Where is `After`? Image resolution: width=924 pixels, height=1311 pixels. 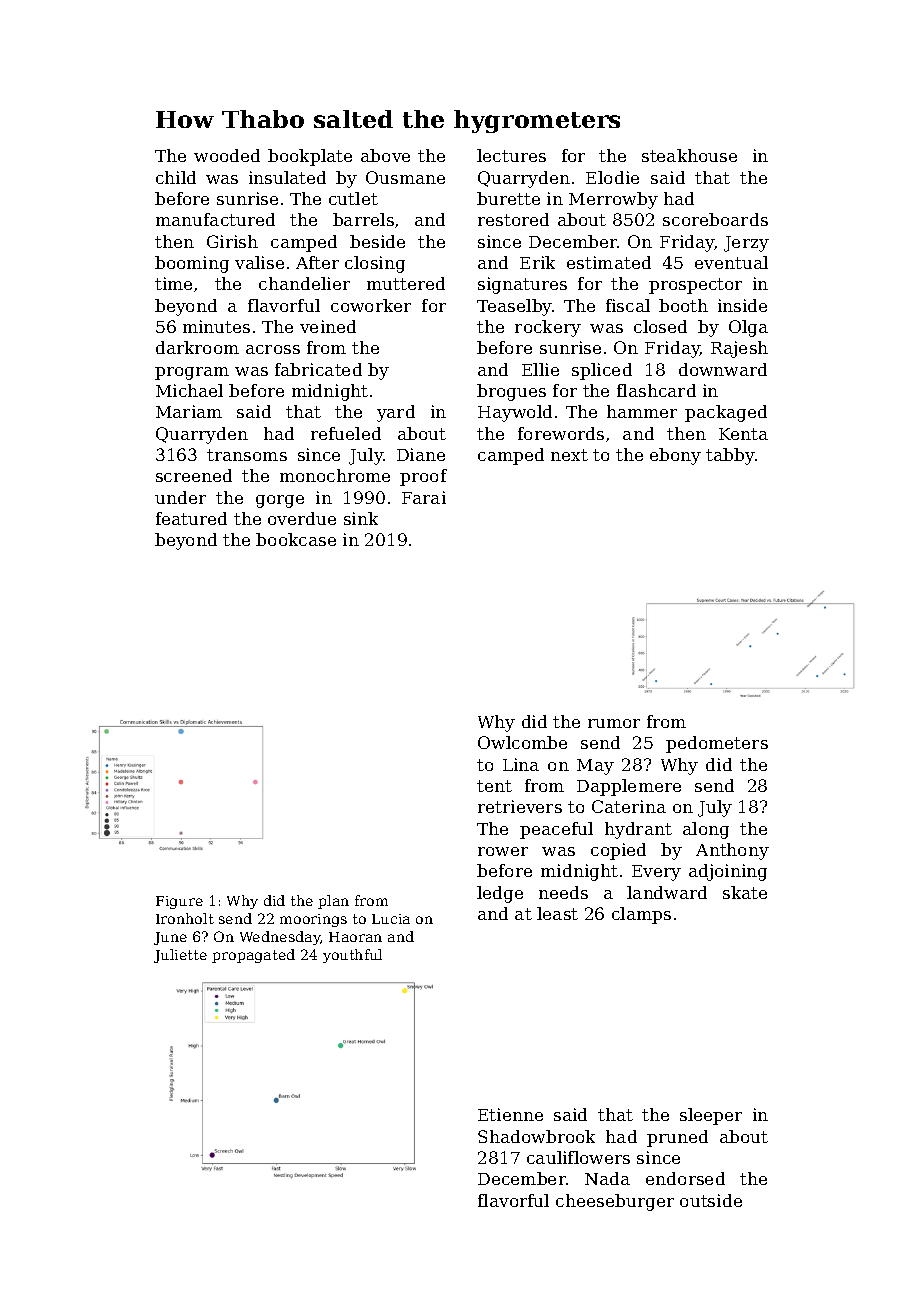 After is located at coordinates (317, 262).
